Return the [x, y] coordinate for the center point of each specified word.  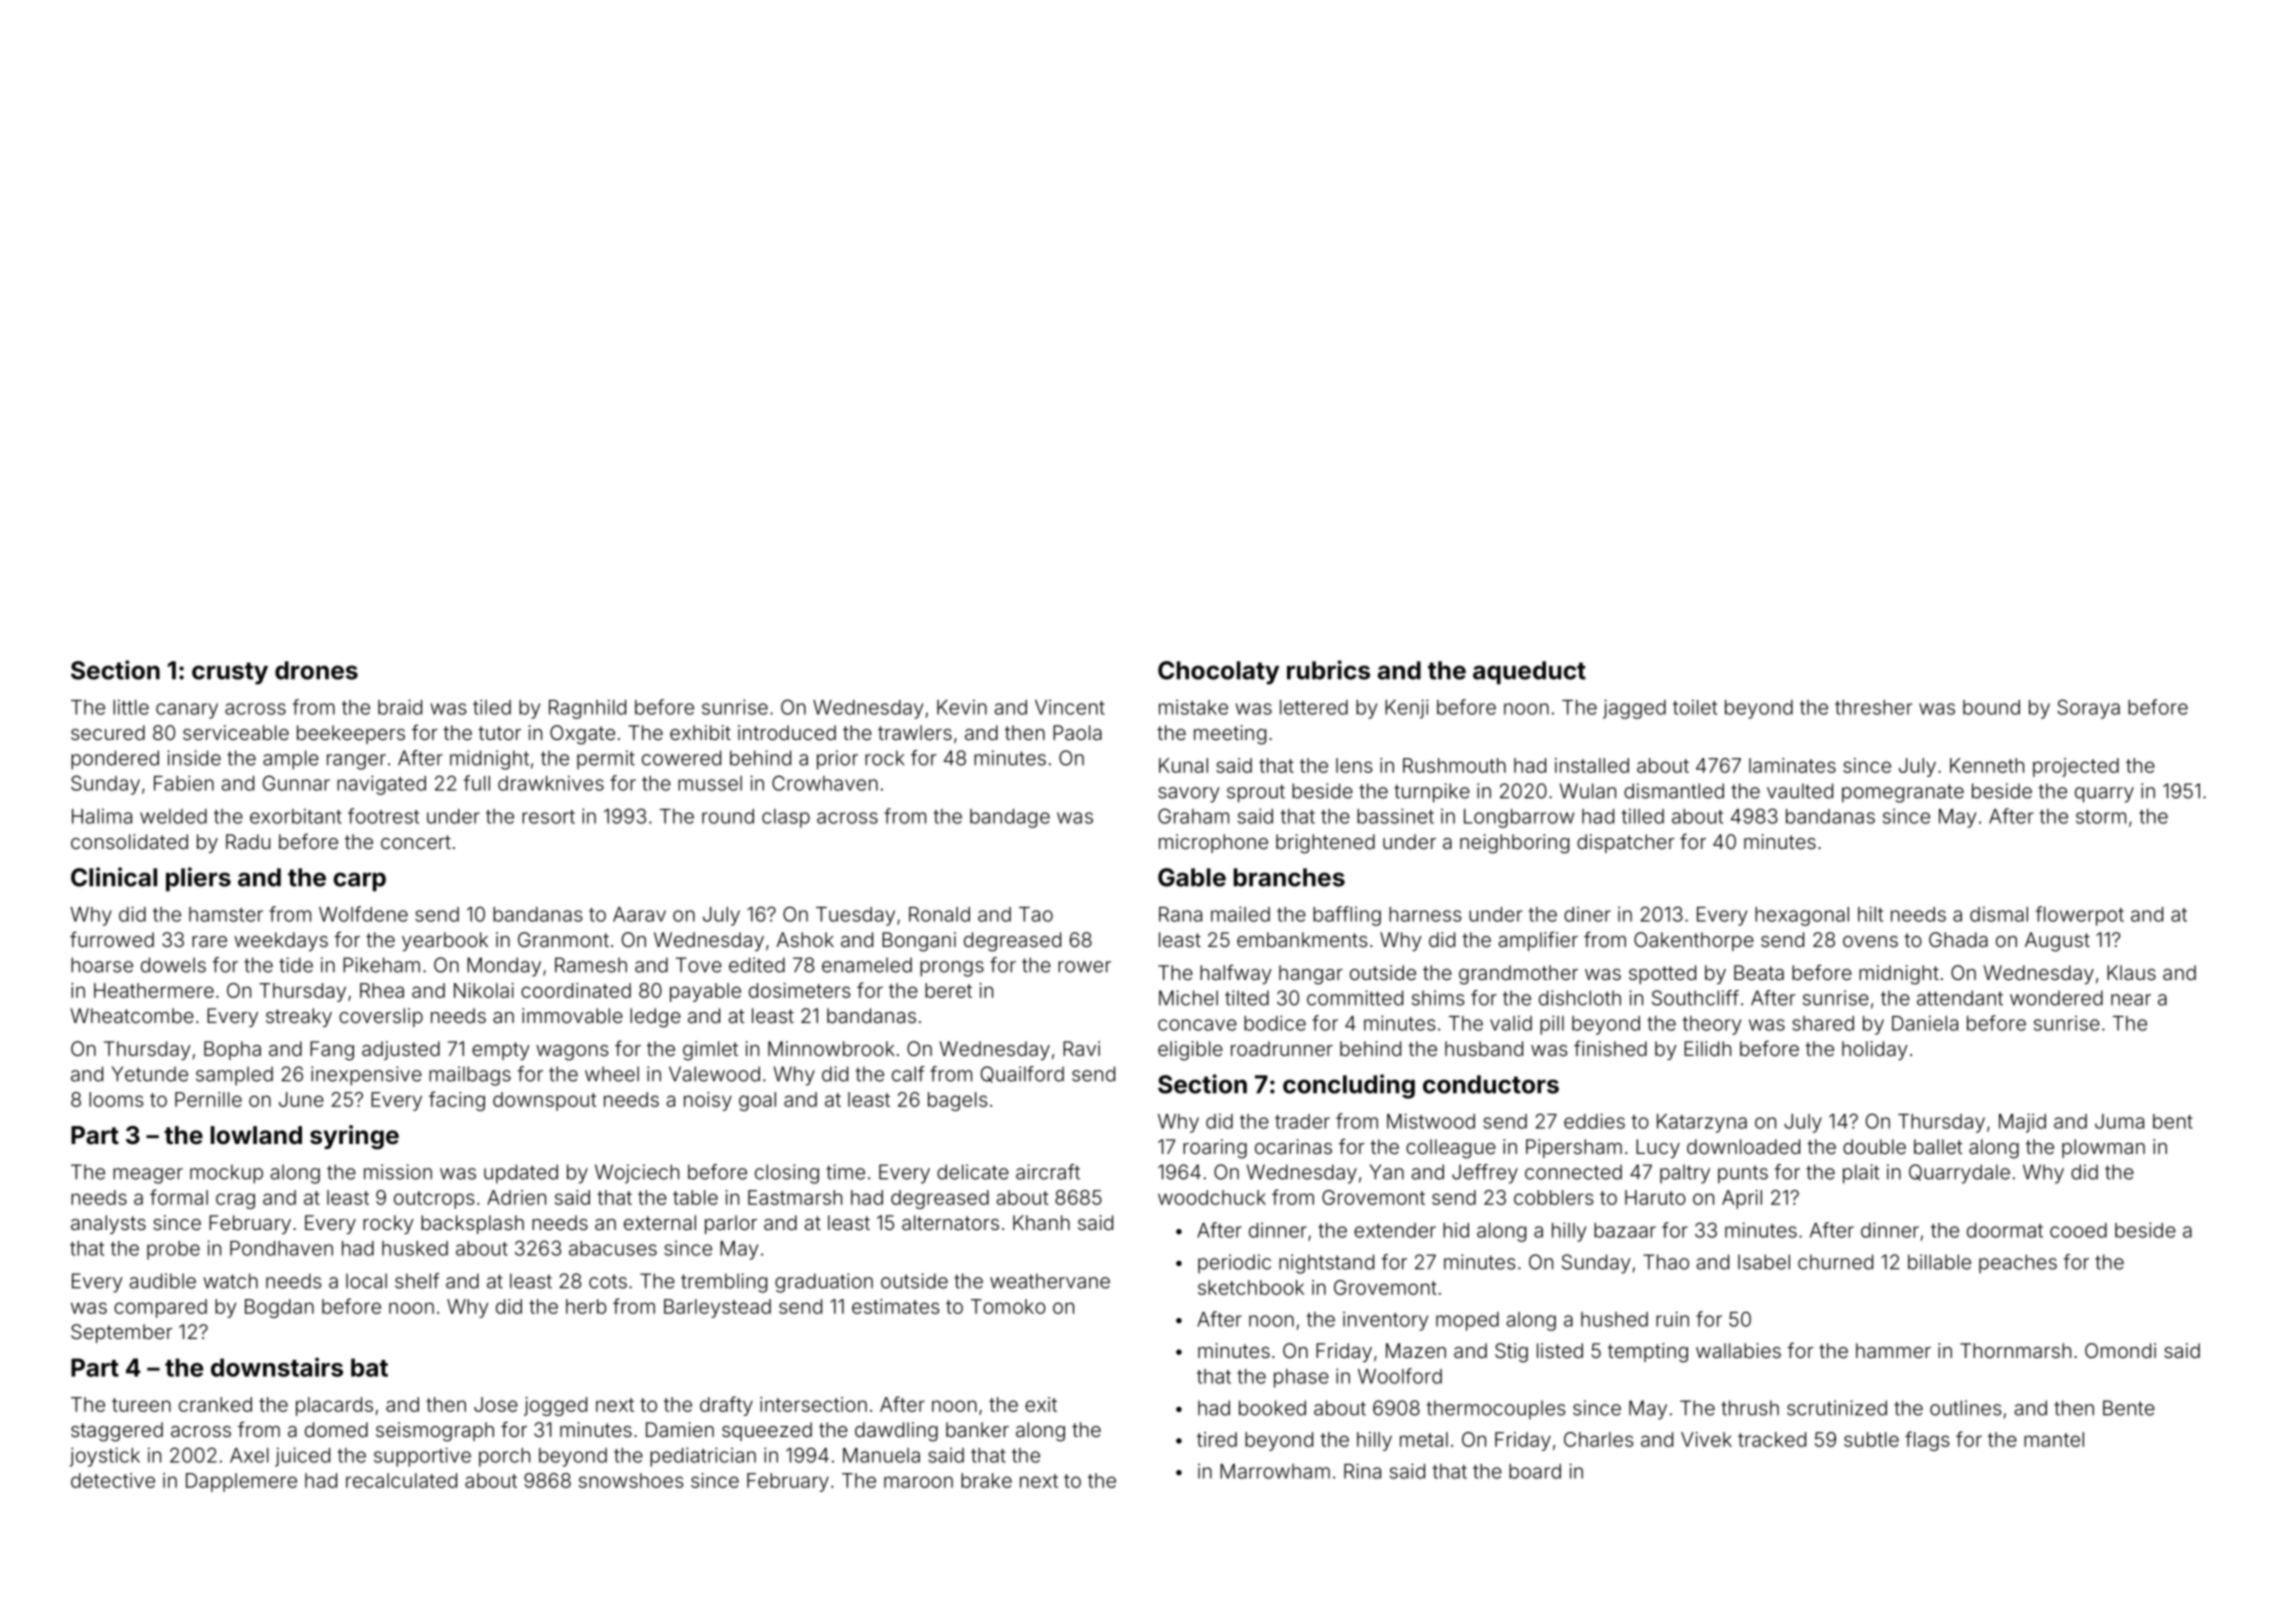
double [1874, 1146]
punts [1743, 1175]
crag [235, 1201]
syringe [354, 1137]
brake [986, 1480]
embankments [1302, 939]
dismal [1999, 914]
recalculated [401, 1480]
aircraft [1048, 1172]
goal [757, 1101]
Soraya [2088, 709]
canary [187, 711]
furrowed [112, 939]
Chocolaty [1218, 673]
